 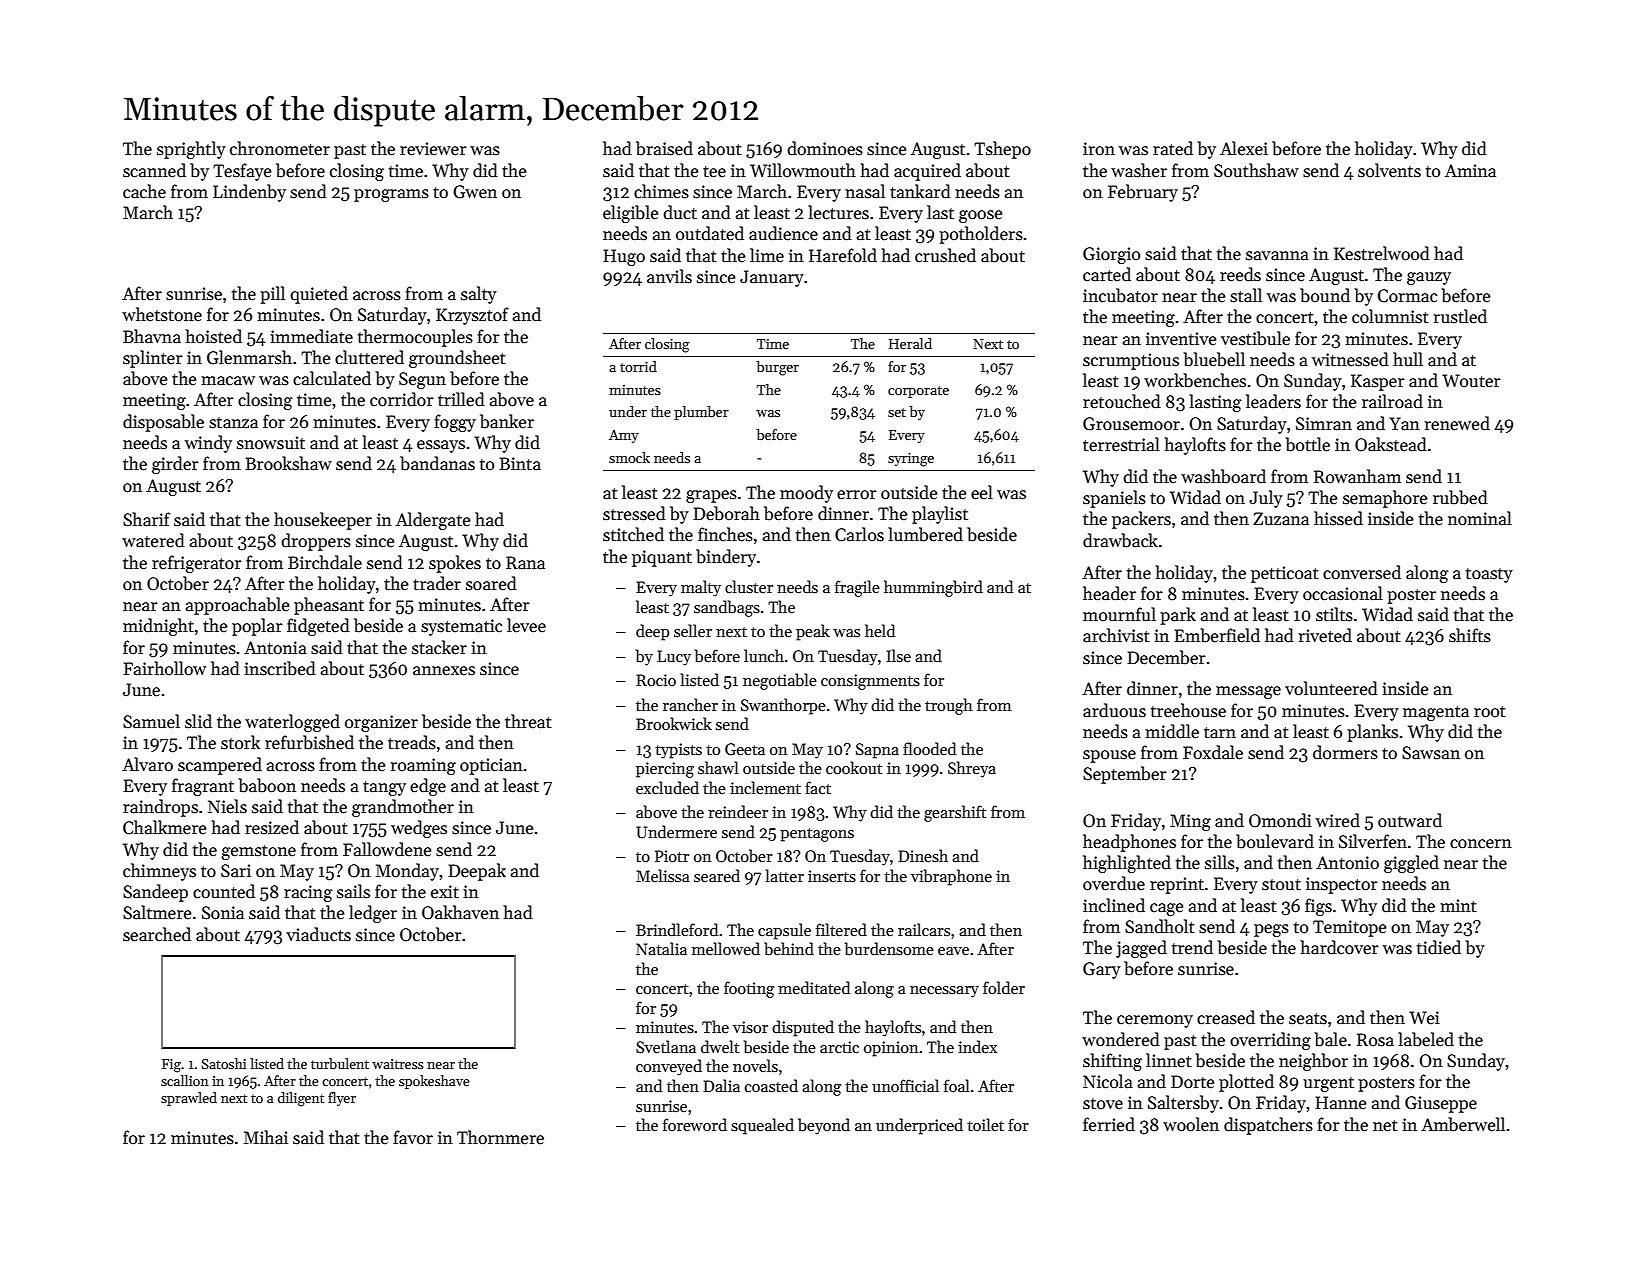 What do you see at coordinates (1390, 316) in the document?
I see `columnist` at bounding box center [1390, 316].
